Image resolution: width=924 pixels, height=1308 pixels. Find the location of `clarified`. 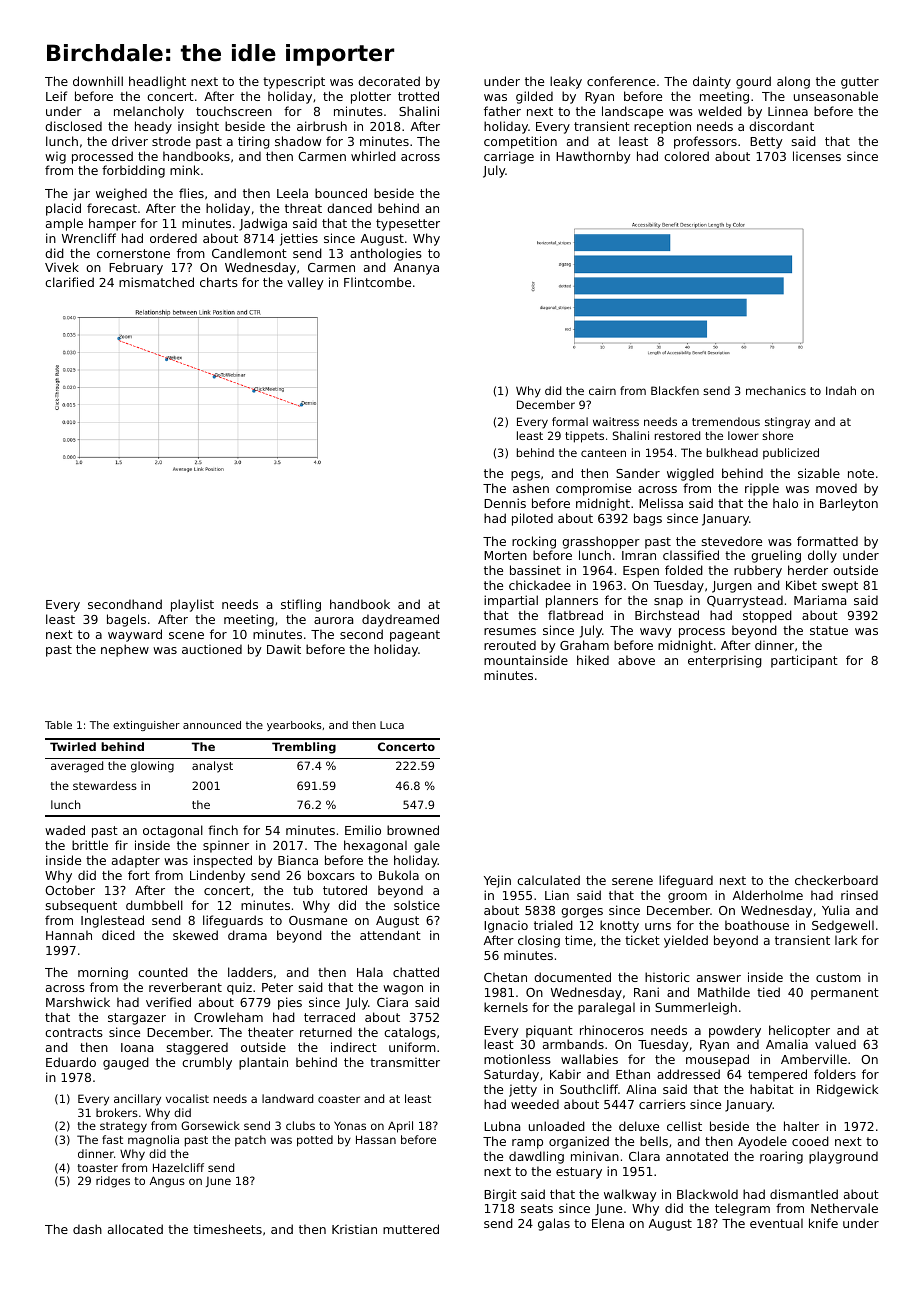

clarified is located at coordinates (69, 282).
